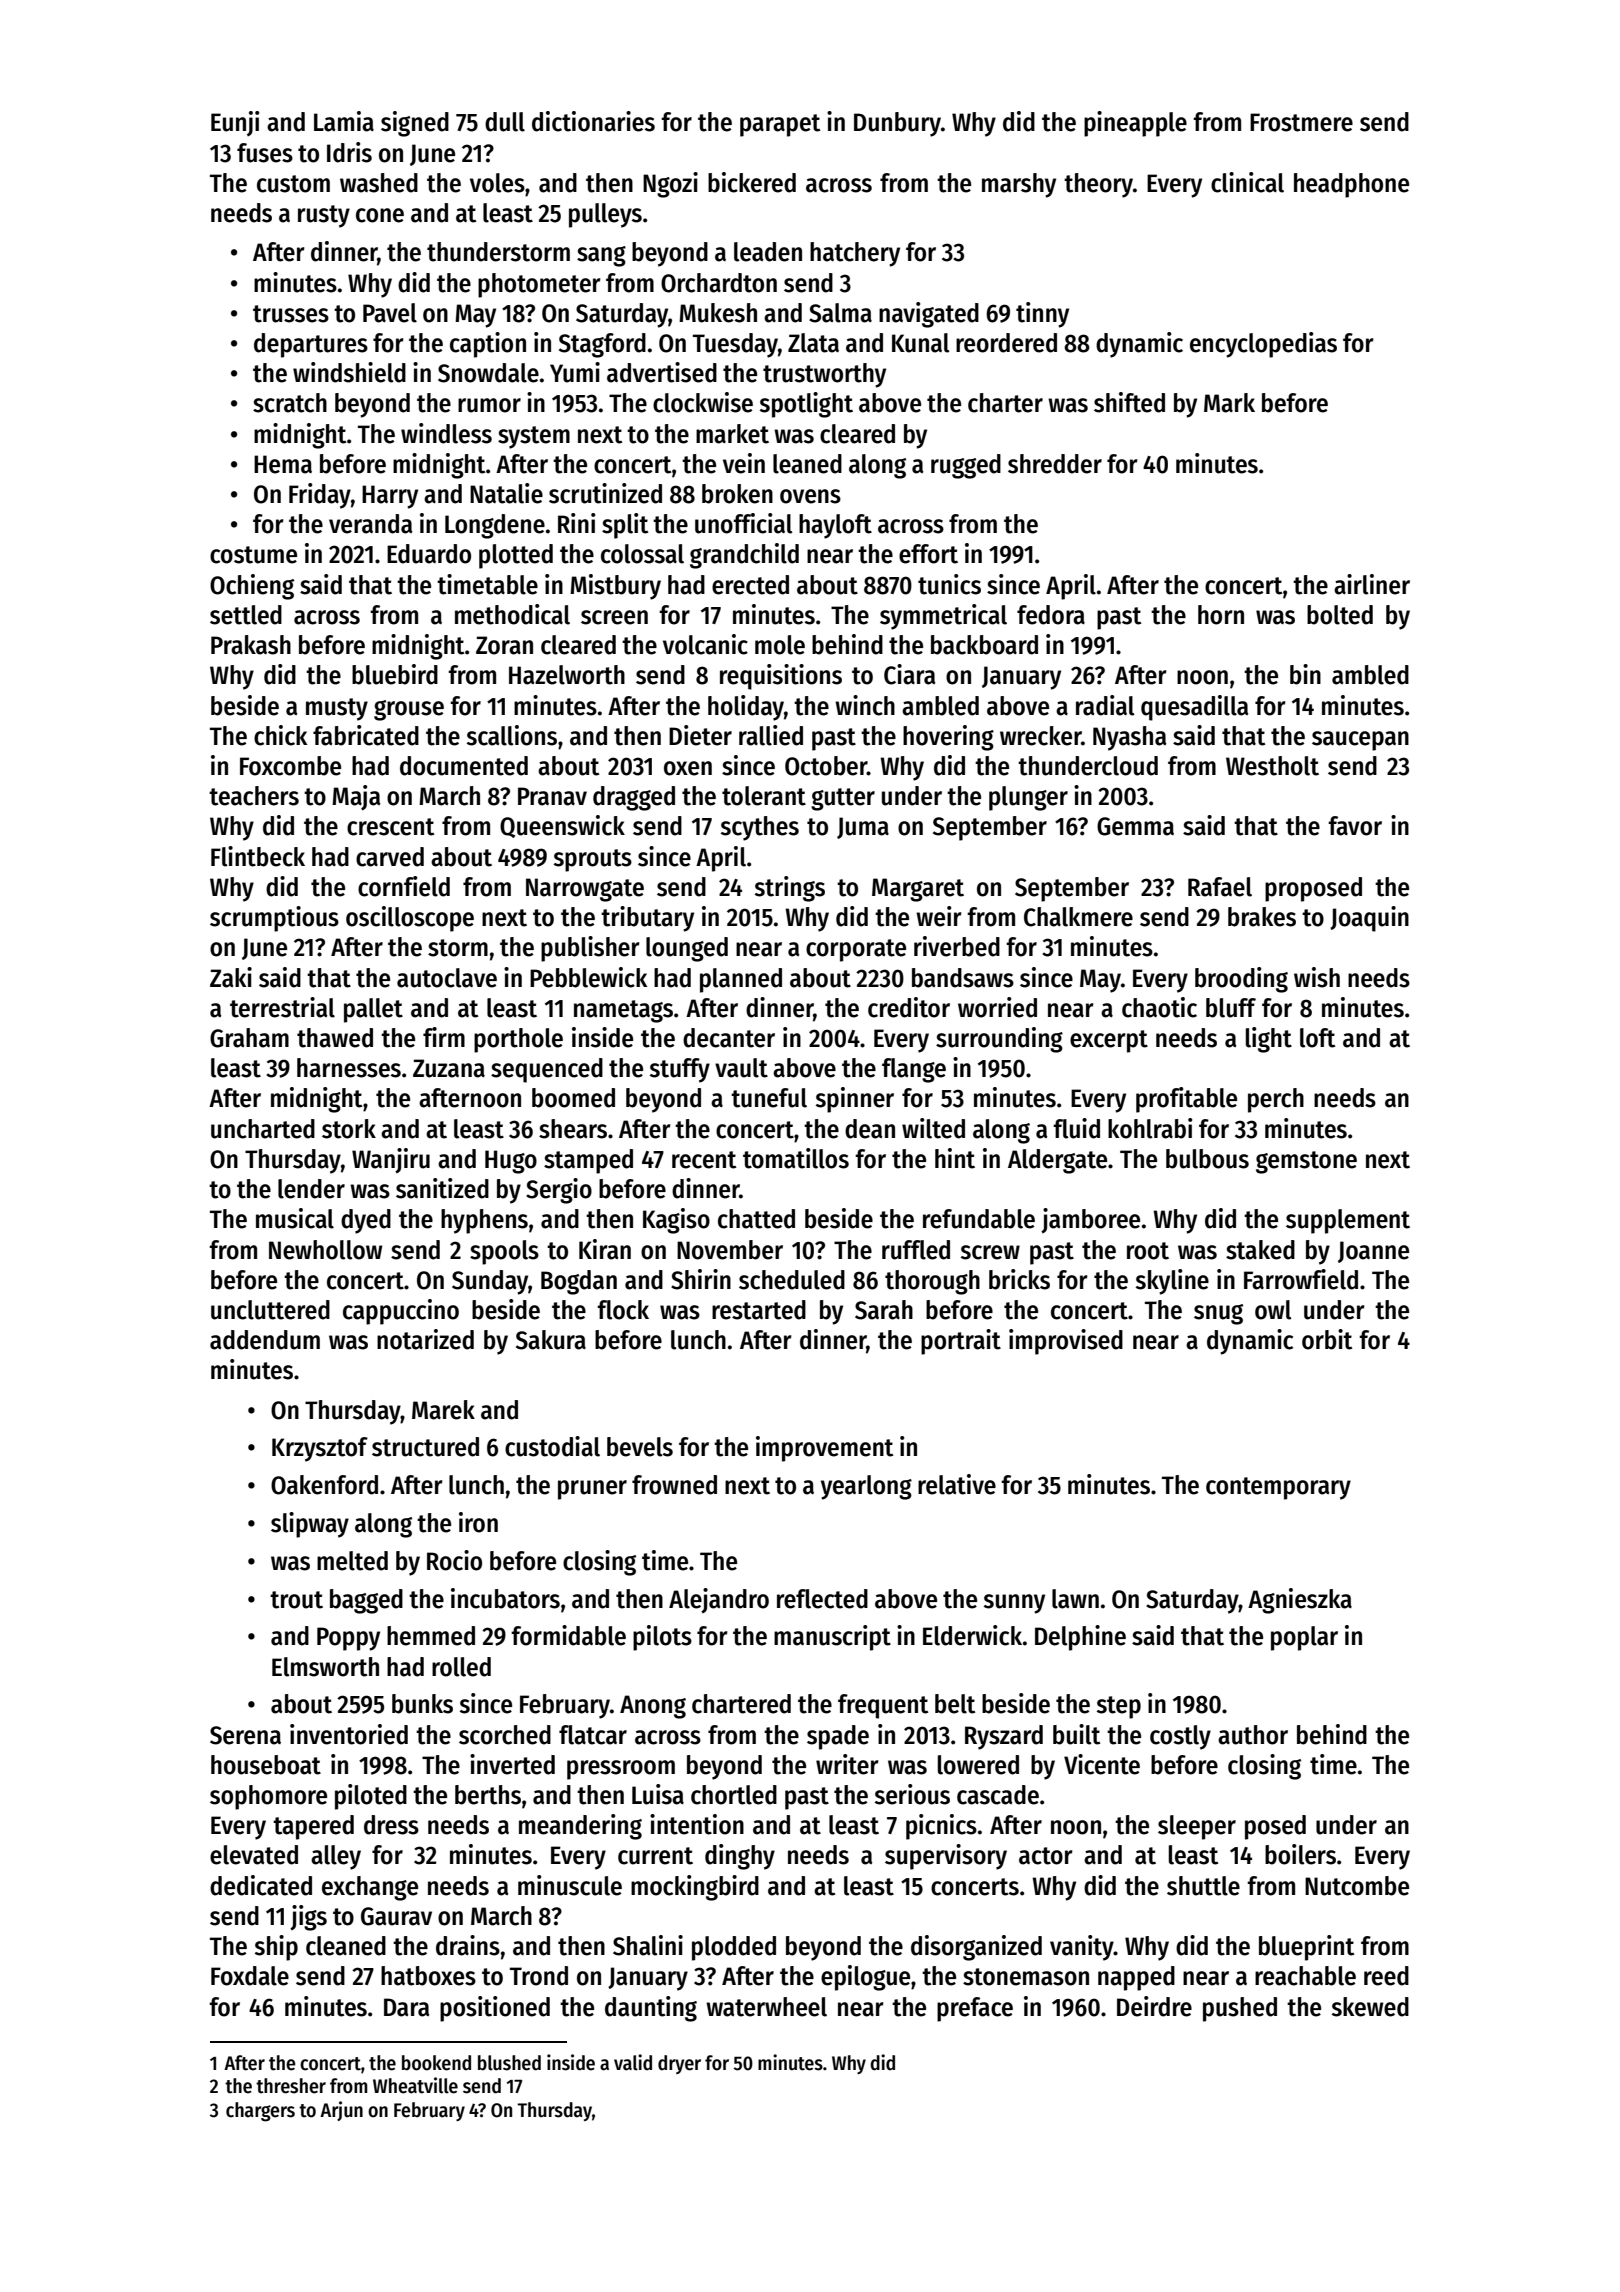 The image size is (1620, 2292). What do you see at coordinates (260, 2112) in the screenshot?
I see `chargers` at bounding box center [260, 2112].
